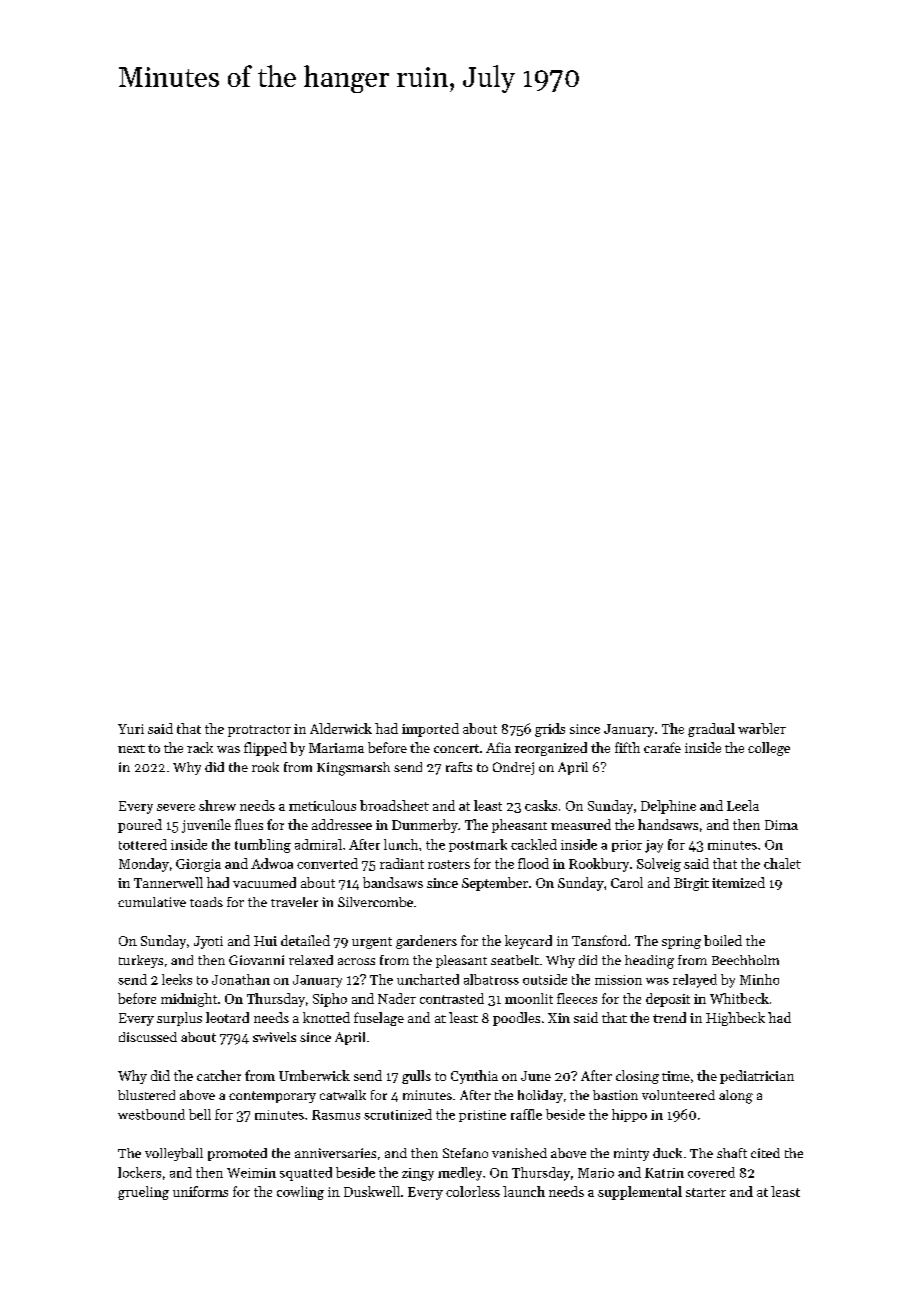 The image size is (924, 1308). Describe the element at coordinates (449, 864) in the screenshot. I see `rosters` at that location.
